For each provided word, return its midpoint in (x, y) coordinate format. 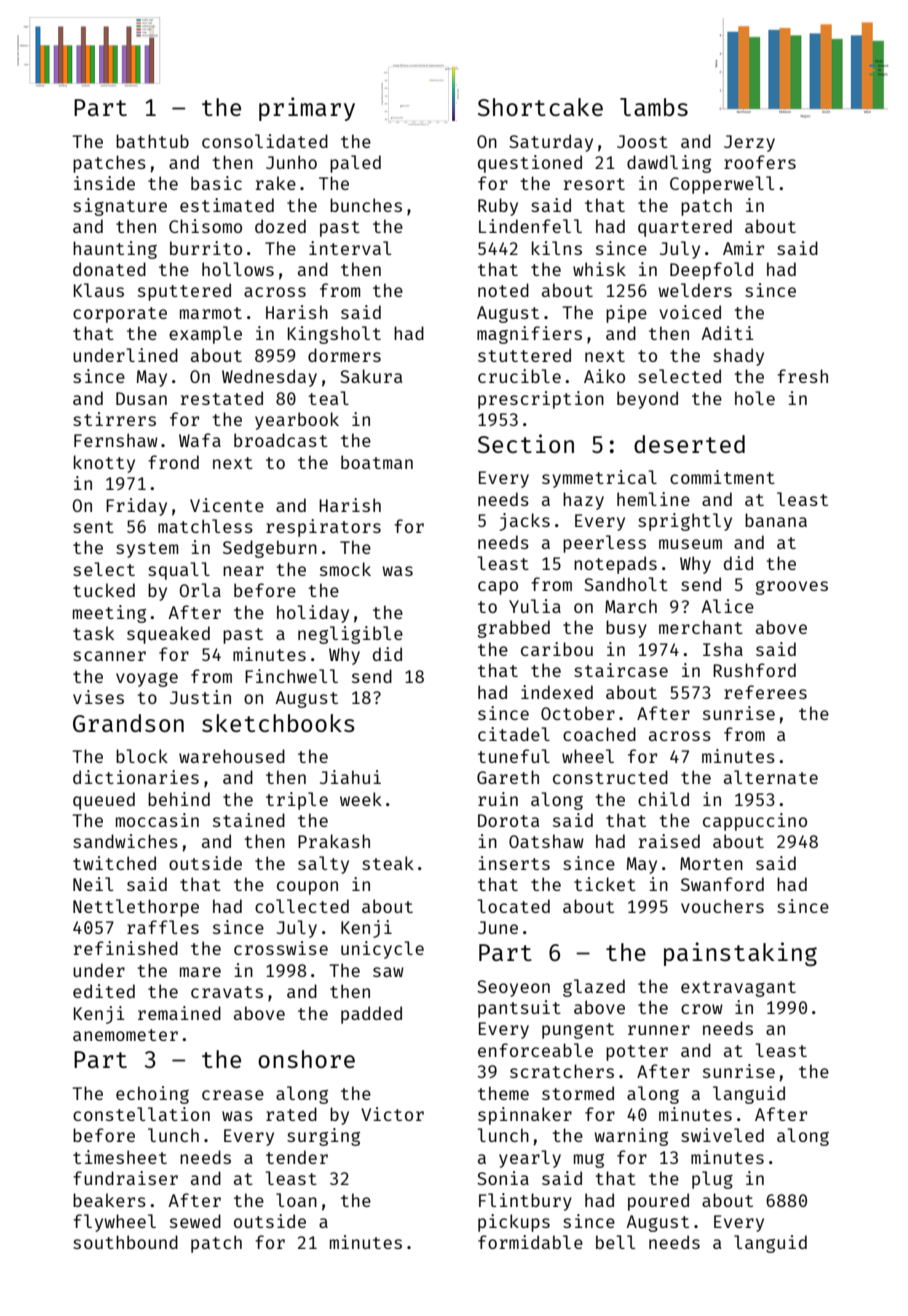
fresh (802, 376)
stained (249, 820)
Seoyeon (513, 988)
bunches (366, 205)
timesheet (120, 1157)
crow (702, 1009)
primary (307, 109)
